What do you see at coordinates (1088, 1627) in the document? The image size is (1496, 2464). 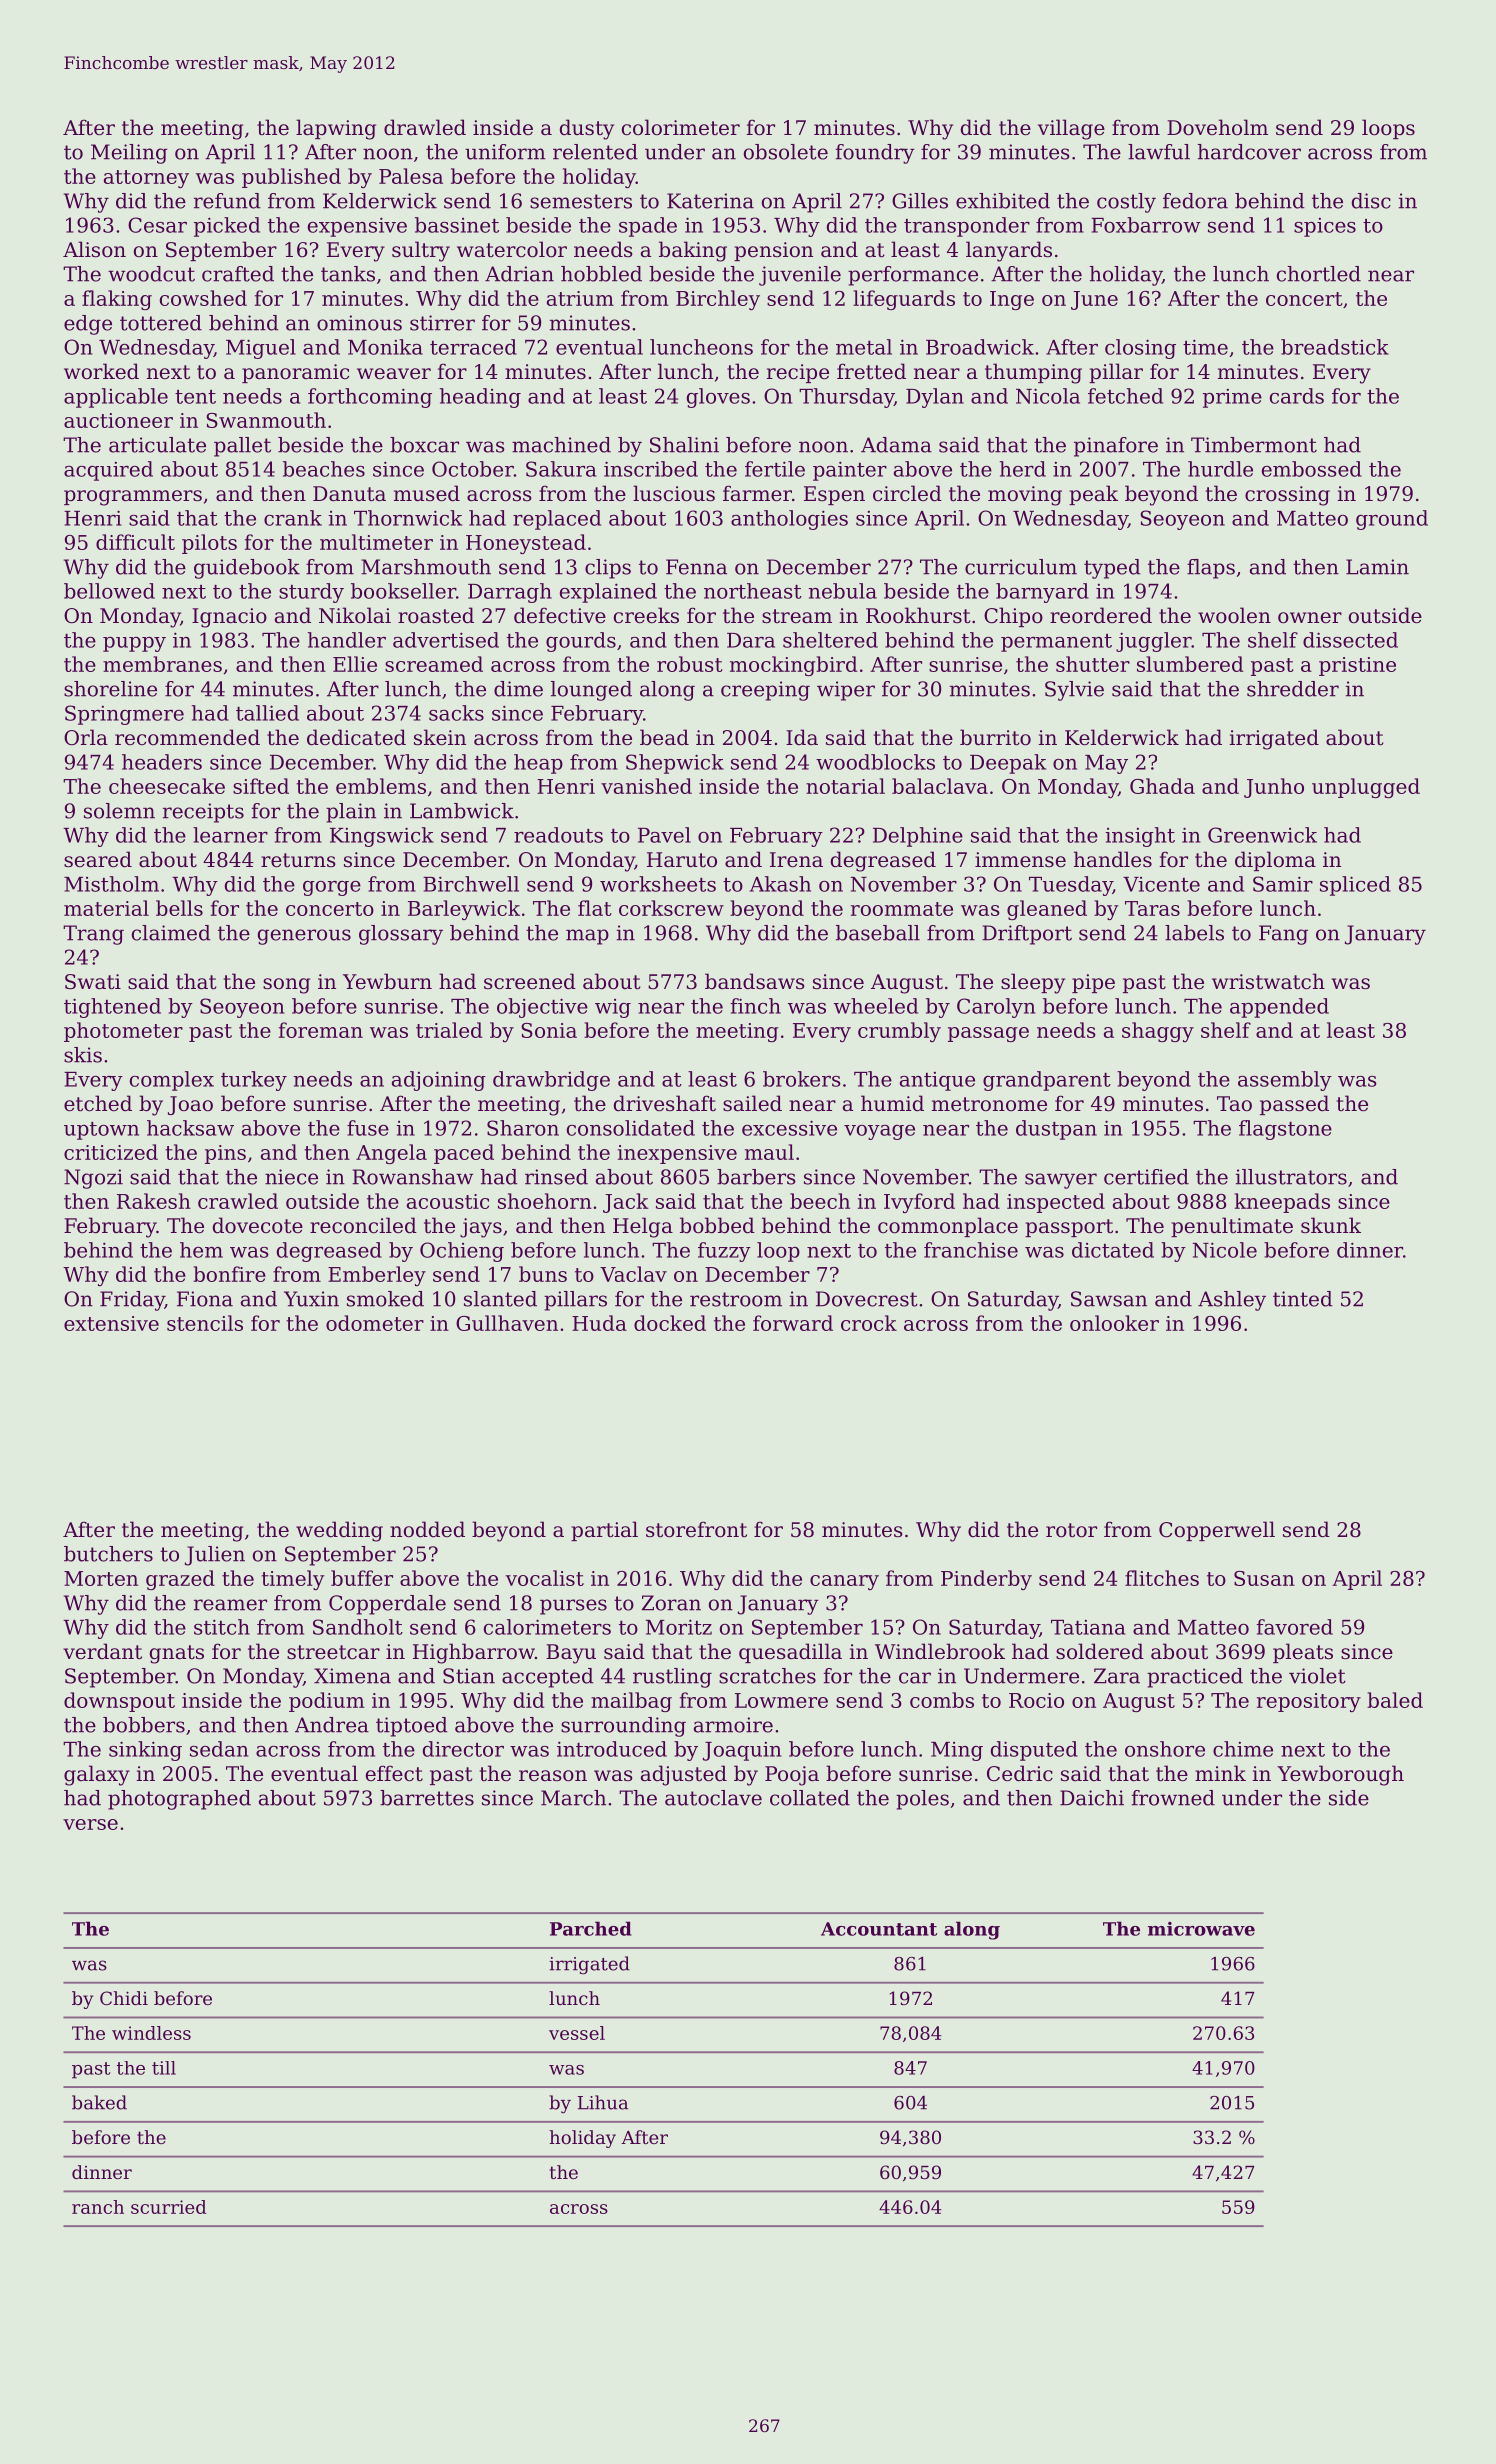 I see `Tatiana` at bounding box center [1088, 1627].
